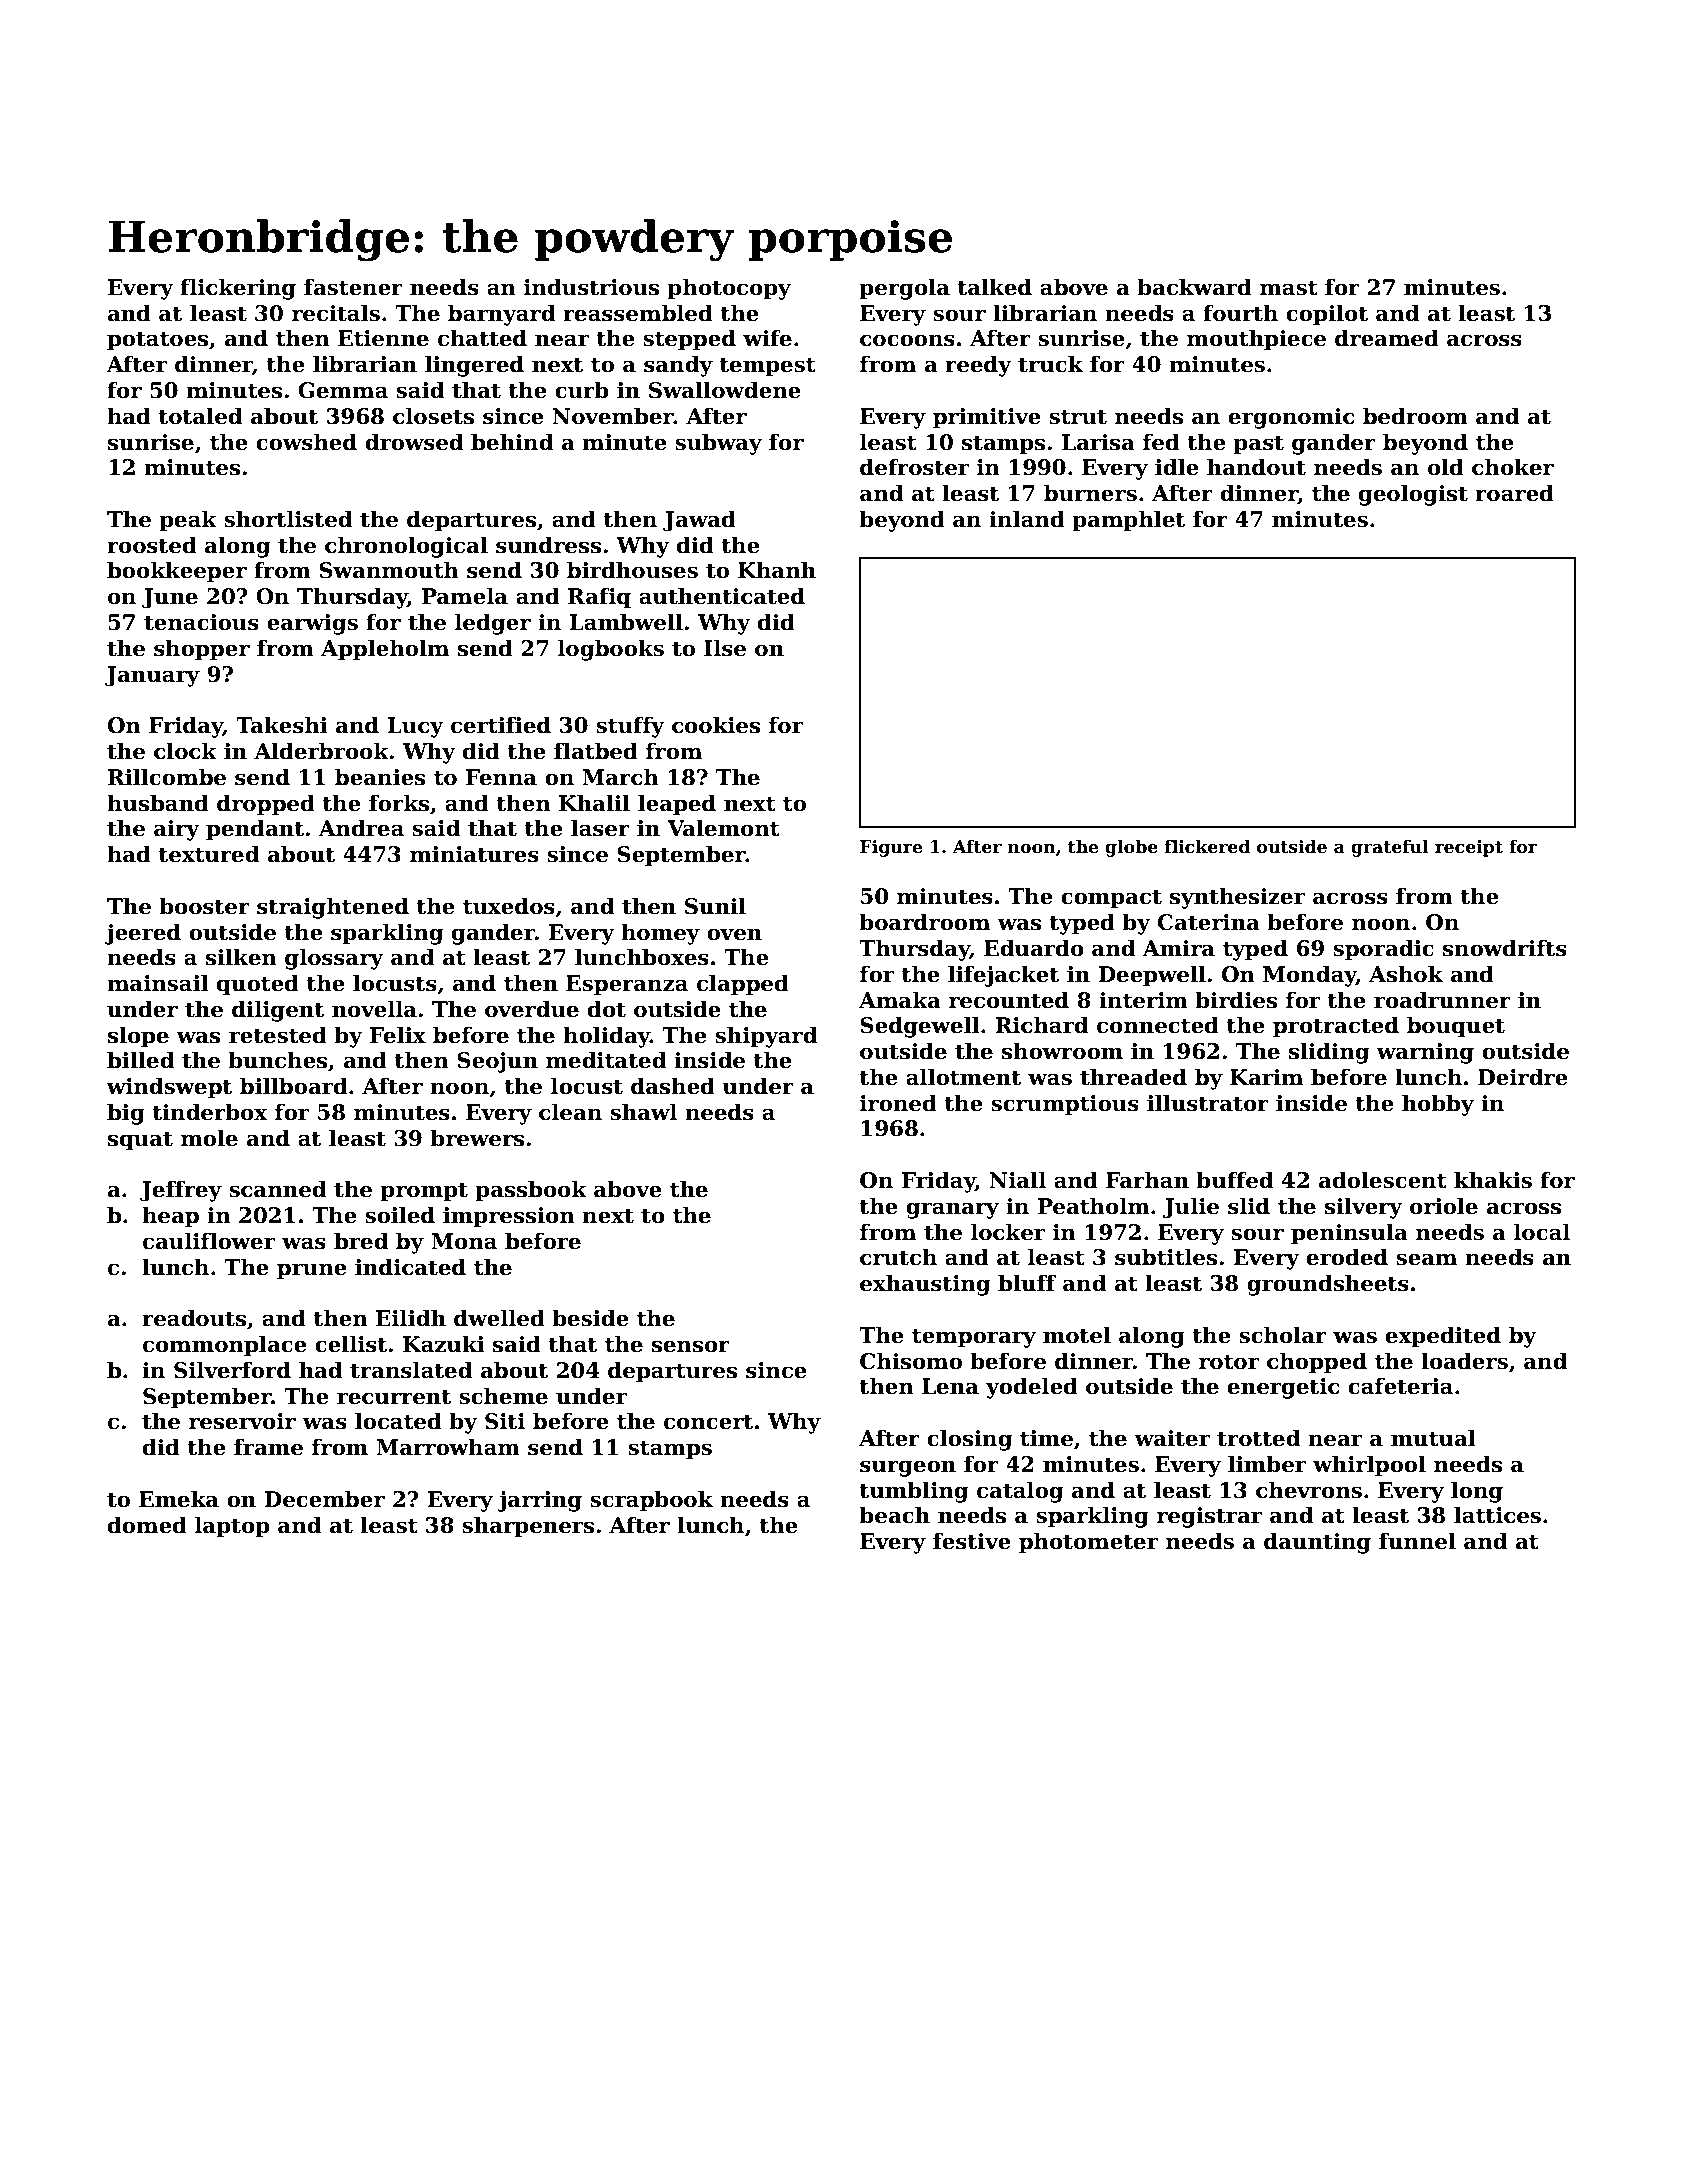 The image size is (1683, 2178). Describe the element at coordinates (1309, 1490) in the screenshot. I see `chevrons` at that location.
